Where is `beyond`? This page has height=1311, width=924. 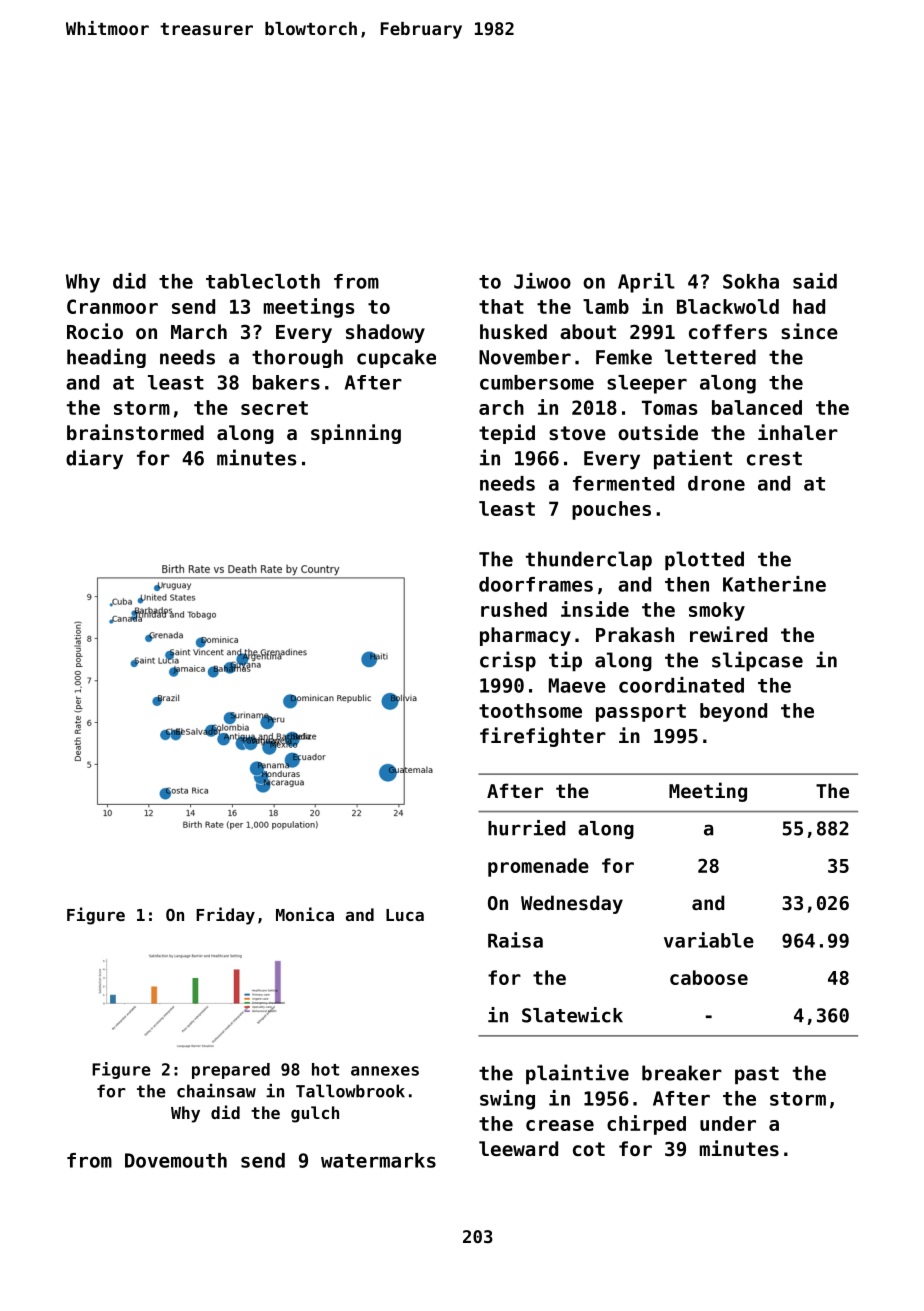
beyond is located at coordinates (733, 712).
